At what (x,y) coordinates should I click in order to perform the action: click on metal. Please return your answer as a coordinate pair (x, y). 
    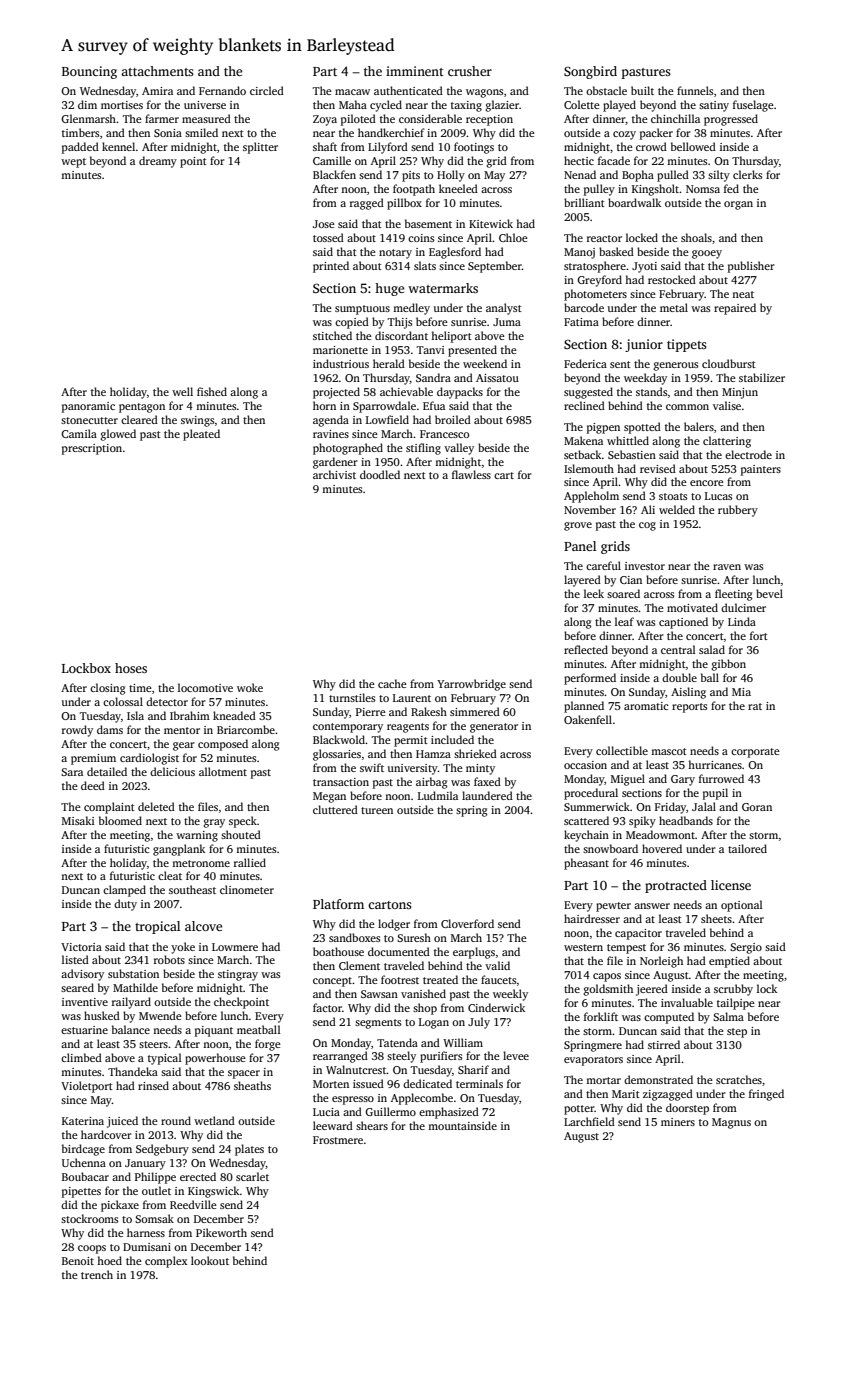
    Looking at the image, I should click on (674, 307).
